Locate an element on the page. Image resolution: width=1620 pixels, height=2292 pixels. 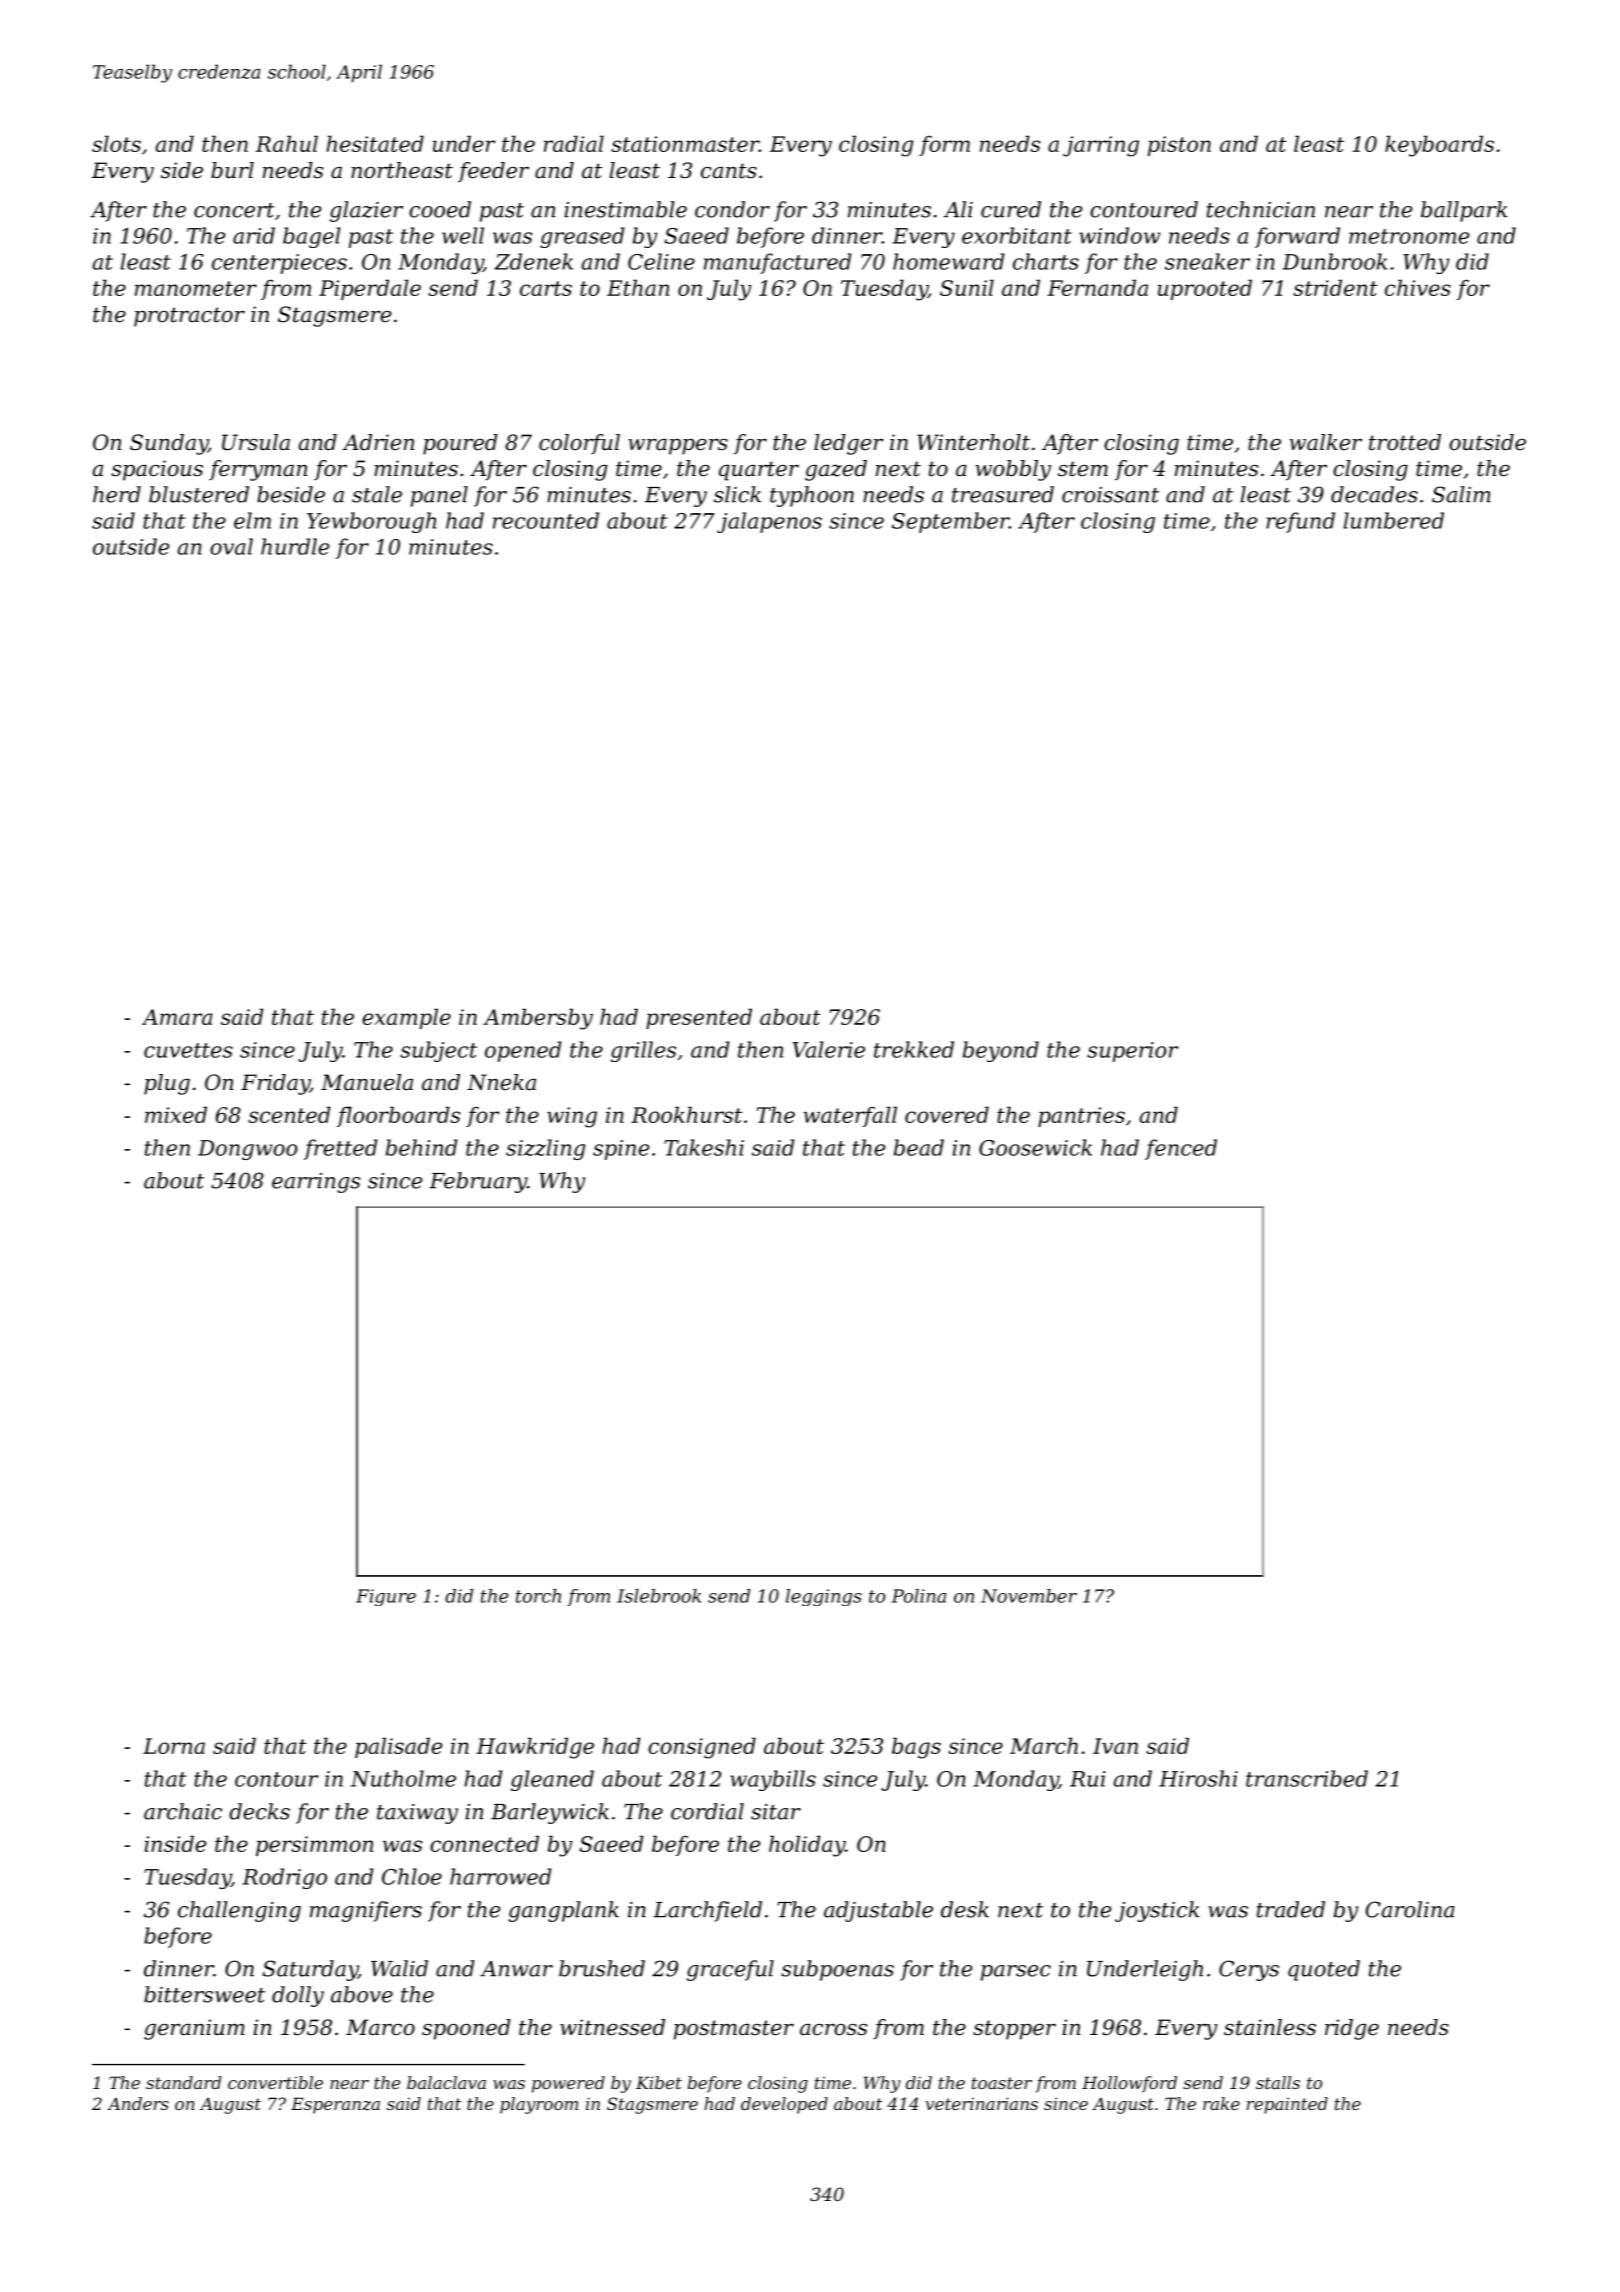
presented is located at coordinates (699, 1018).
